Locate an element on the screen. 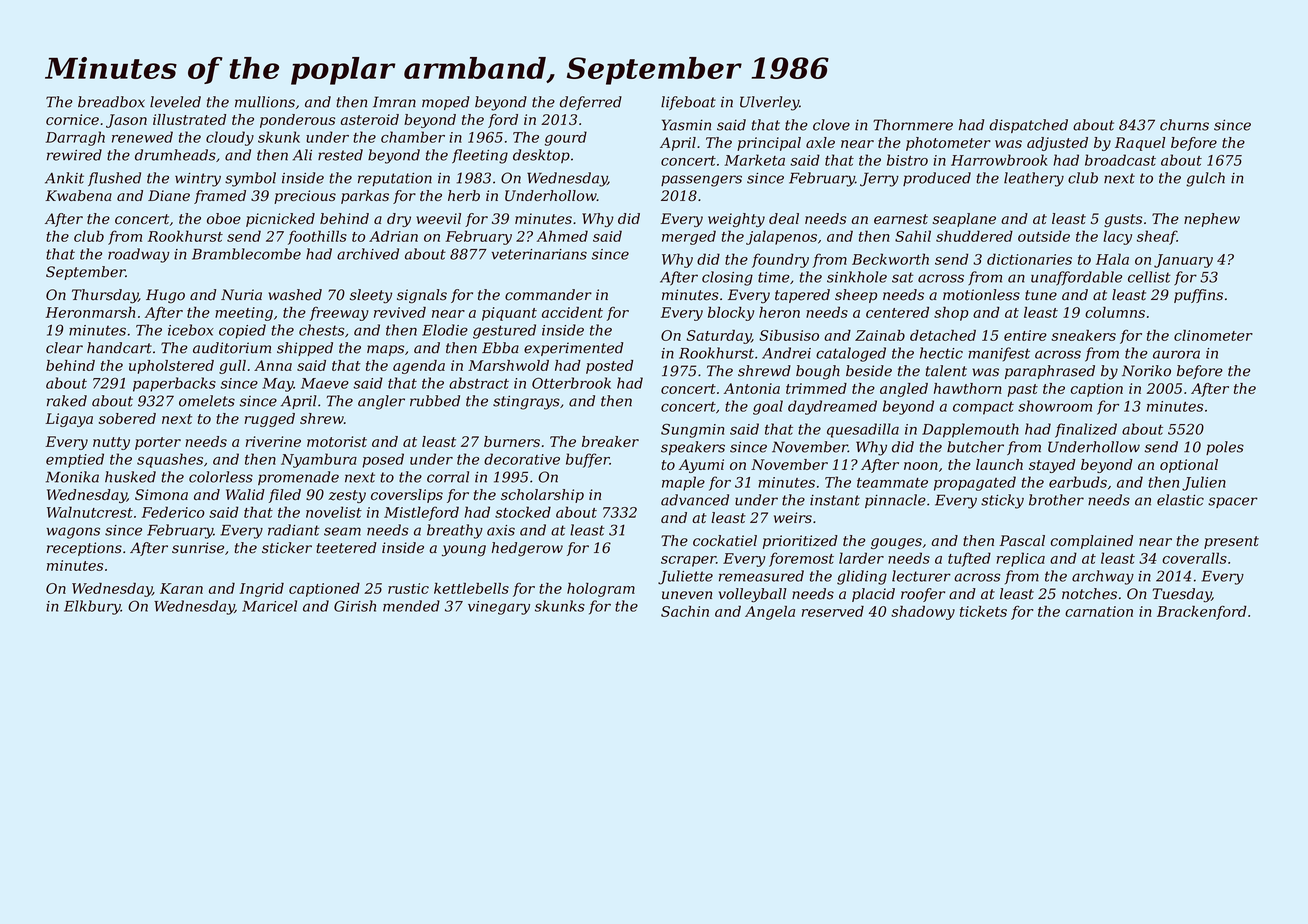  mullions is located at coordinates (265, 102).
